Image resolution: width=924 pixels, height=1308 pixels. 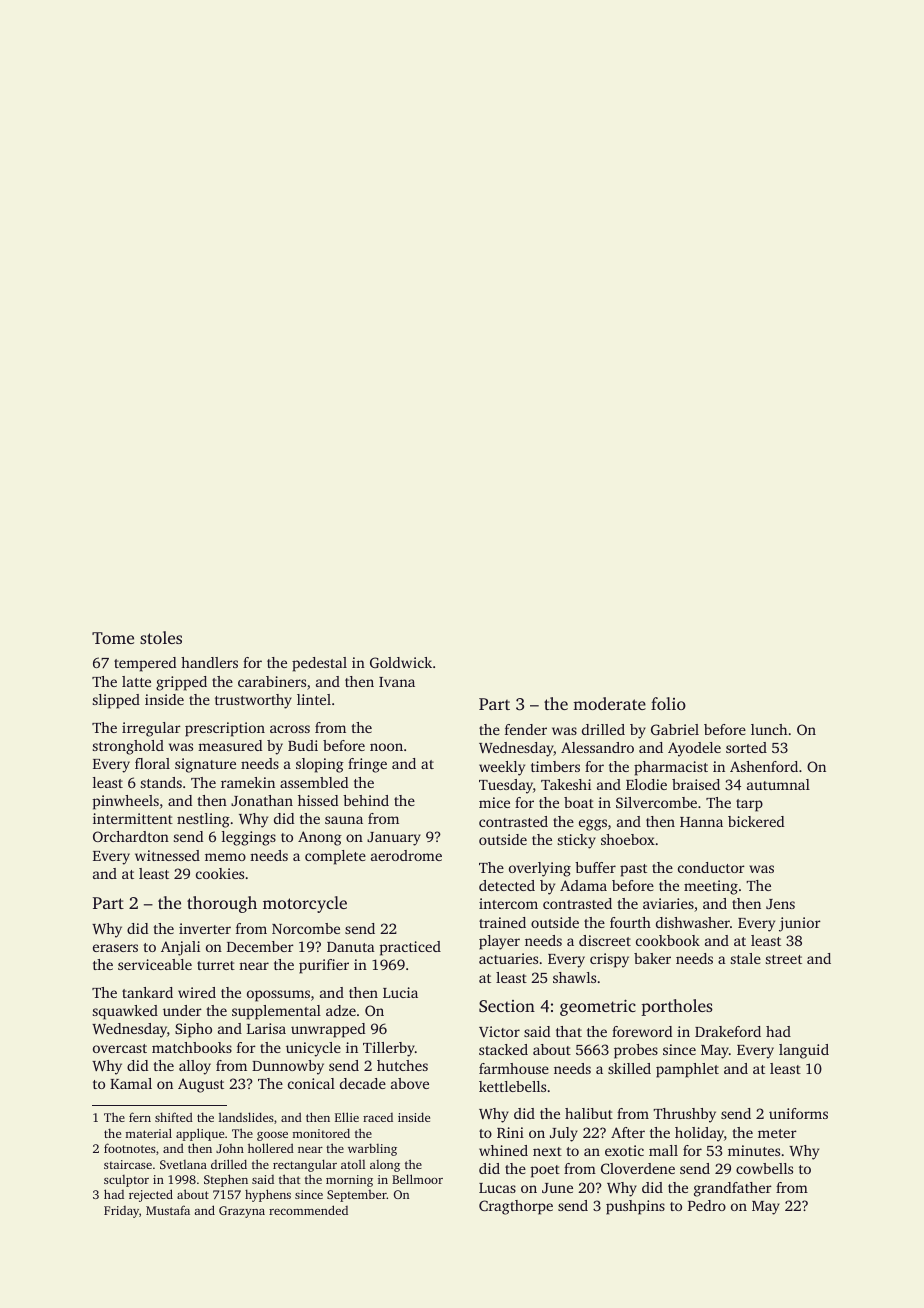 I want to click on sloping, so click(x=320, y=765).
